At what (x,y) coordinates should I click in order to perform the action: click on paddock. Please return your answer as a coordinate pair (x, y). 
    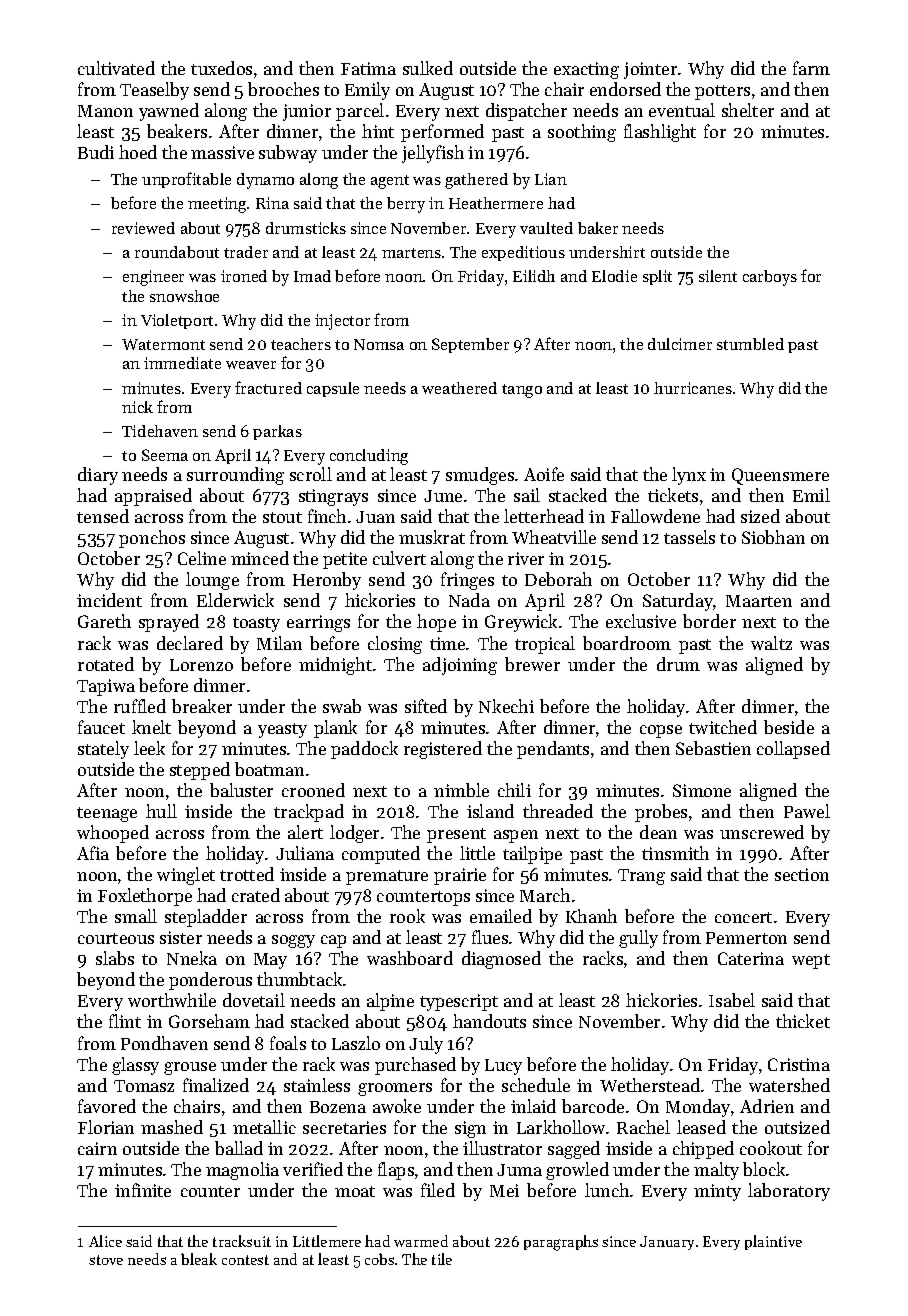
    Looking at the image, I should click on (364, 750).
